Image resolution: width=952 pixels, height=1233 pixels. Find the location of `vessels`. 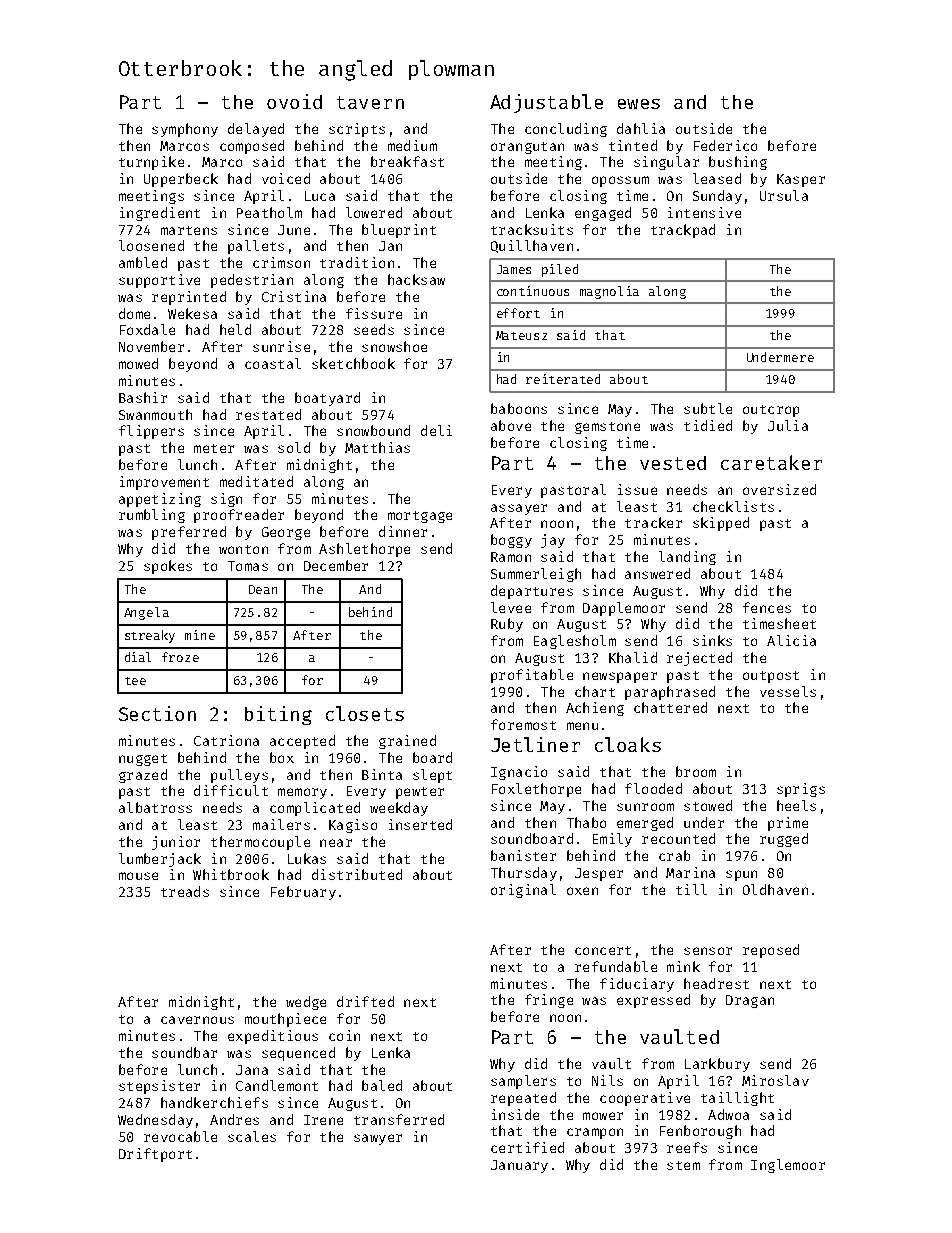

vessels is located at coordinates (788, 691).
